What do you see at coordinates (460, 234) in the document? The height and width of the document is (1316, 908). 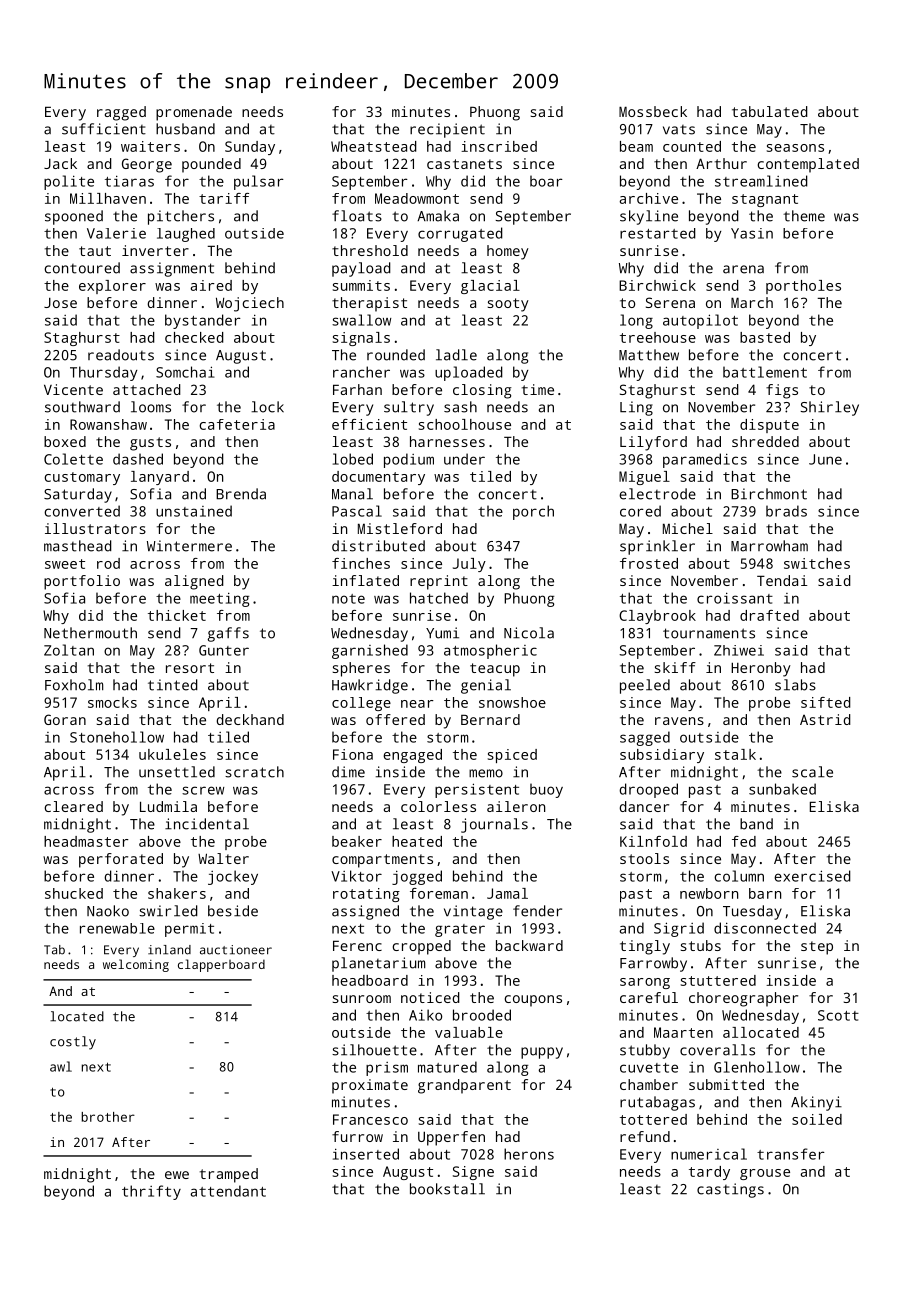 I see `corrugated` at bounding box center [460, 234].
